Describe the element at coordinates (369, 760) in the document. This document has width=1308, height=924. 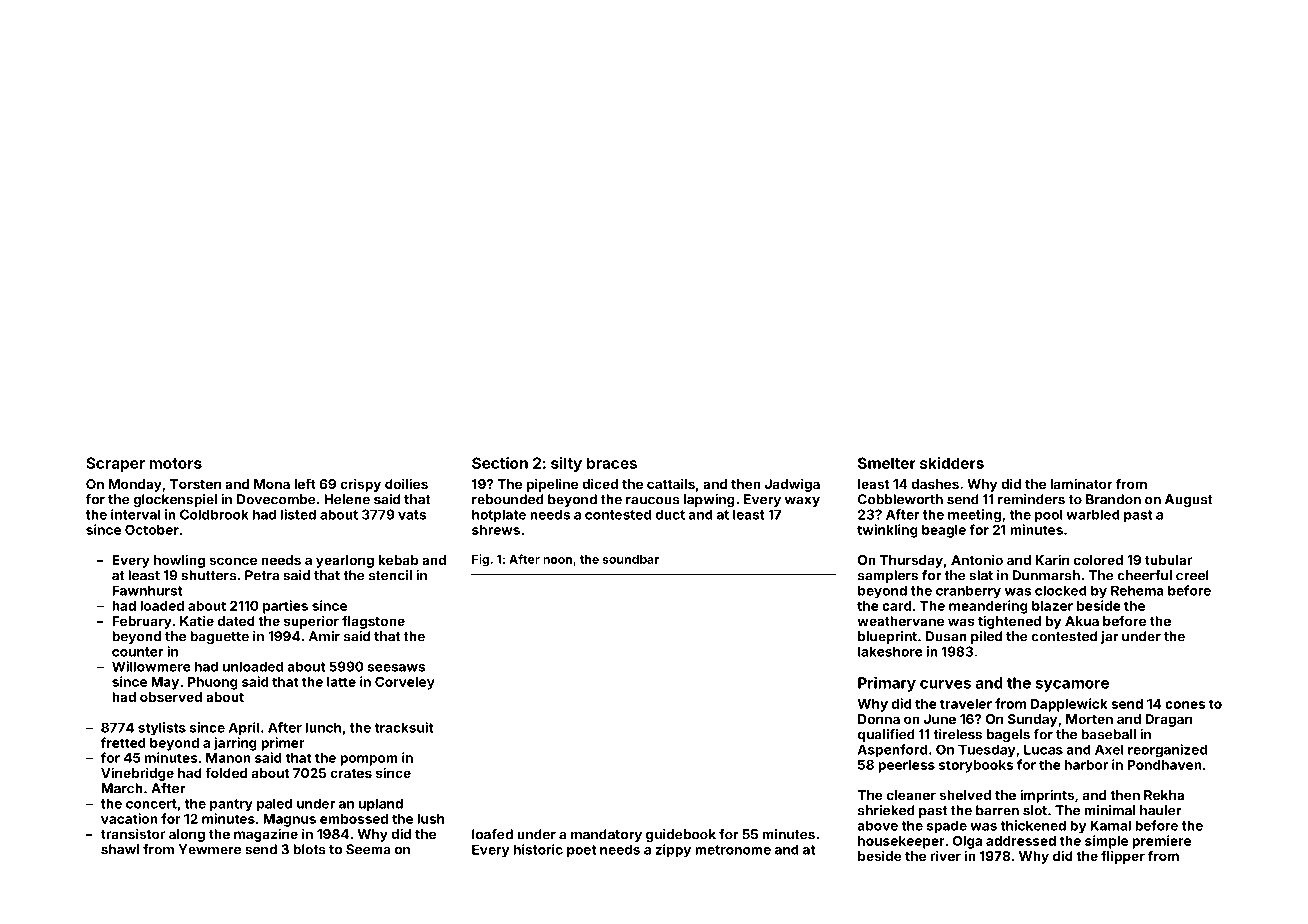
I see `pompom` at that location.
